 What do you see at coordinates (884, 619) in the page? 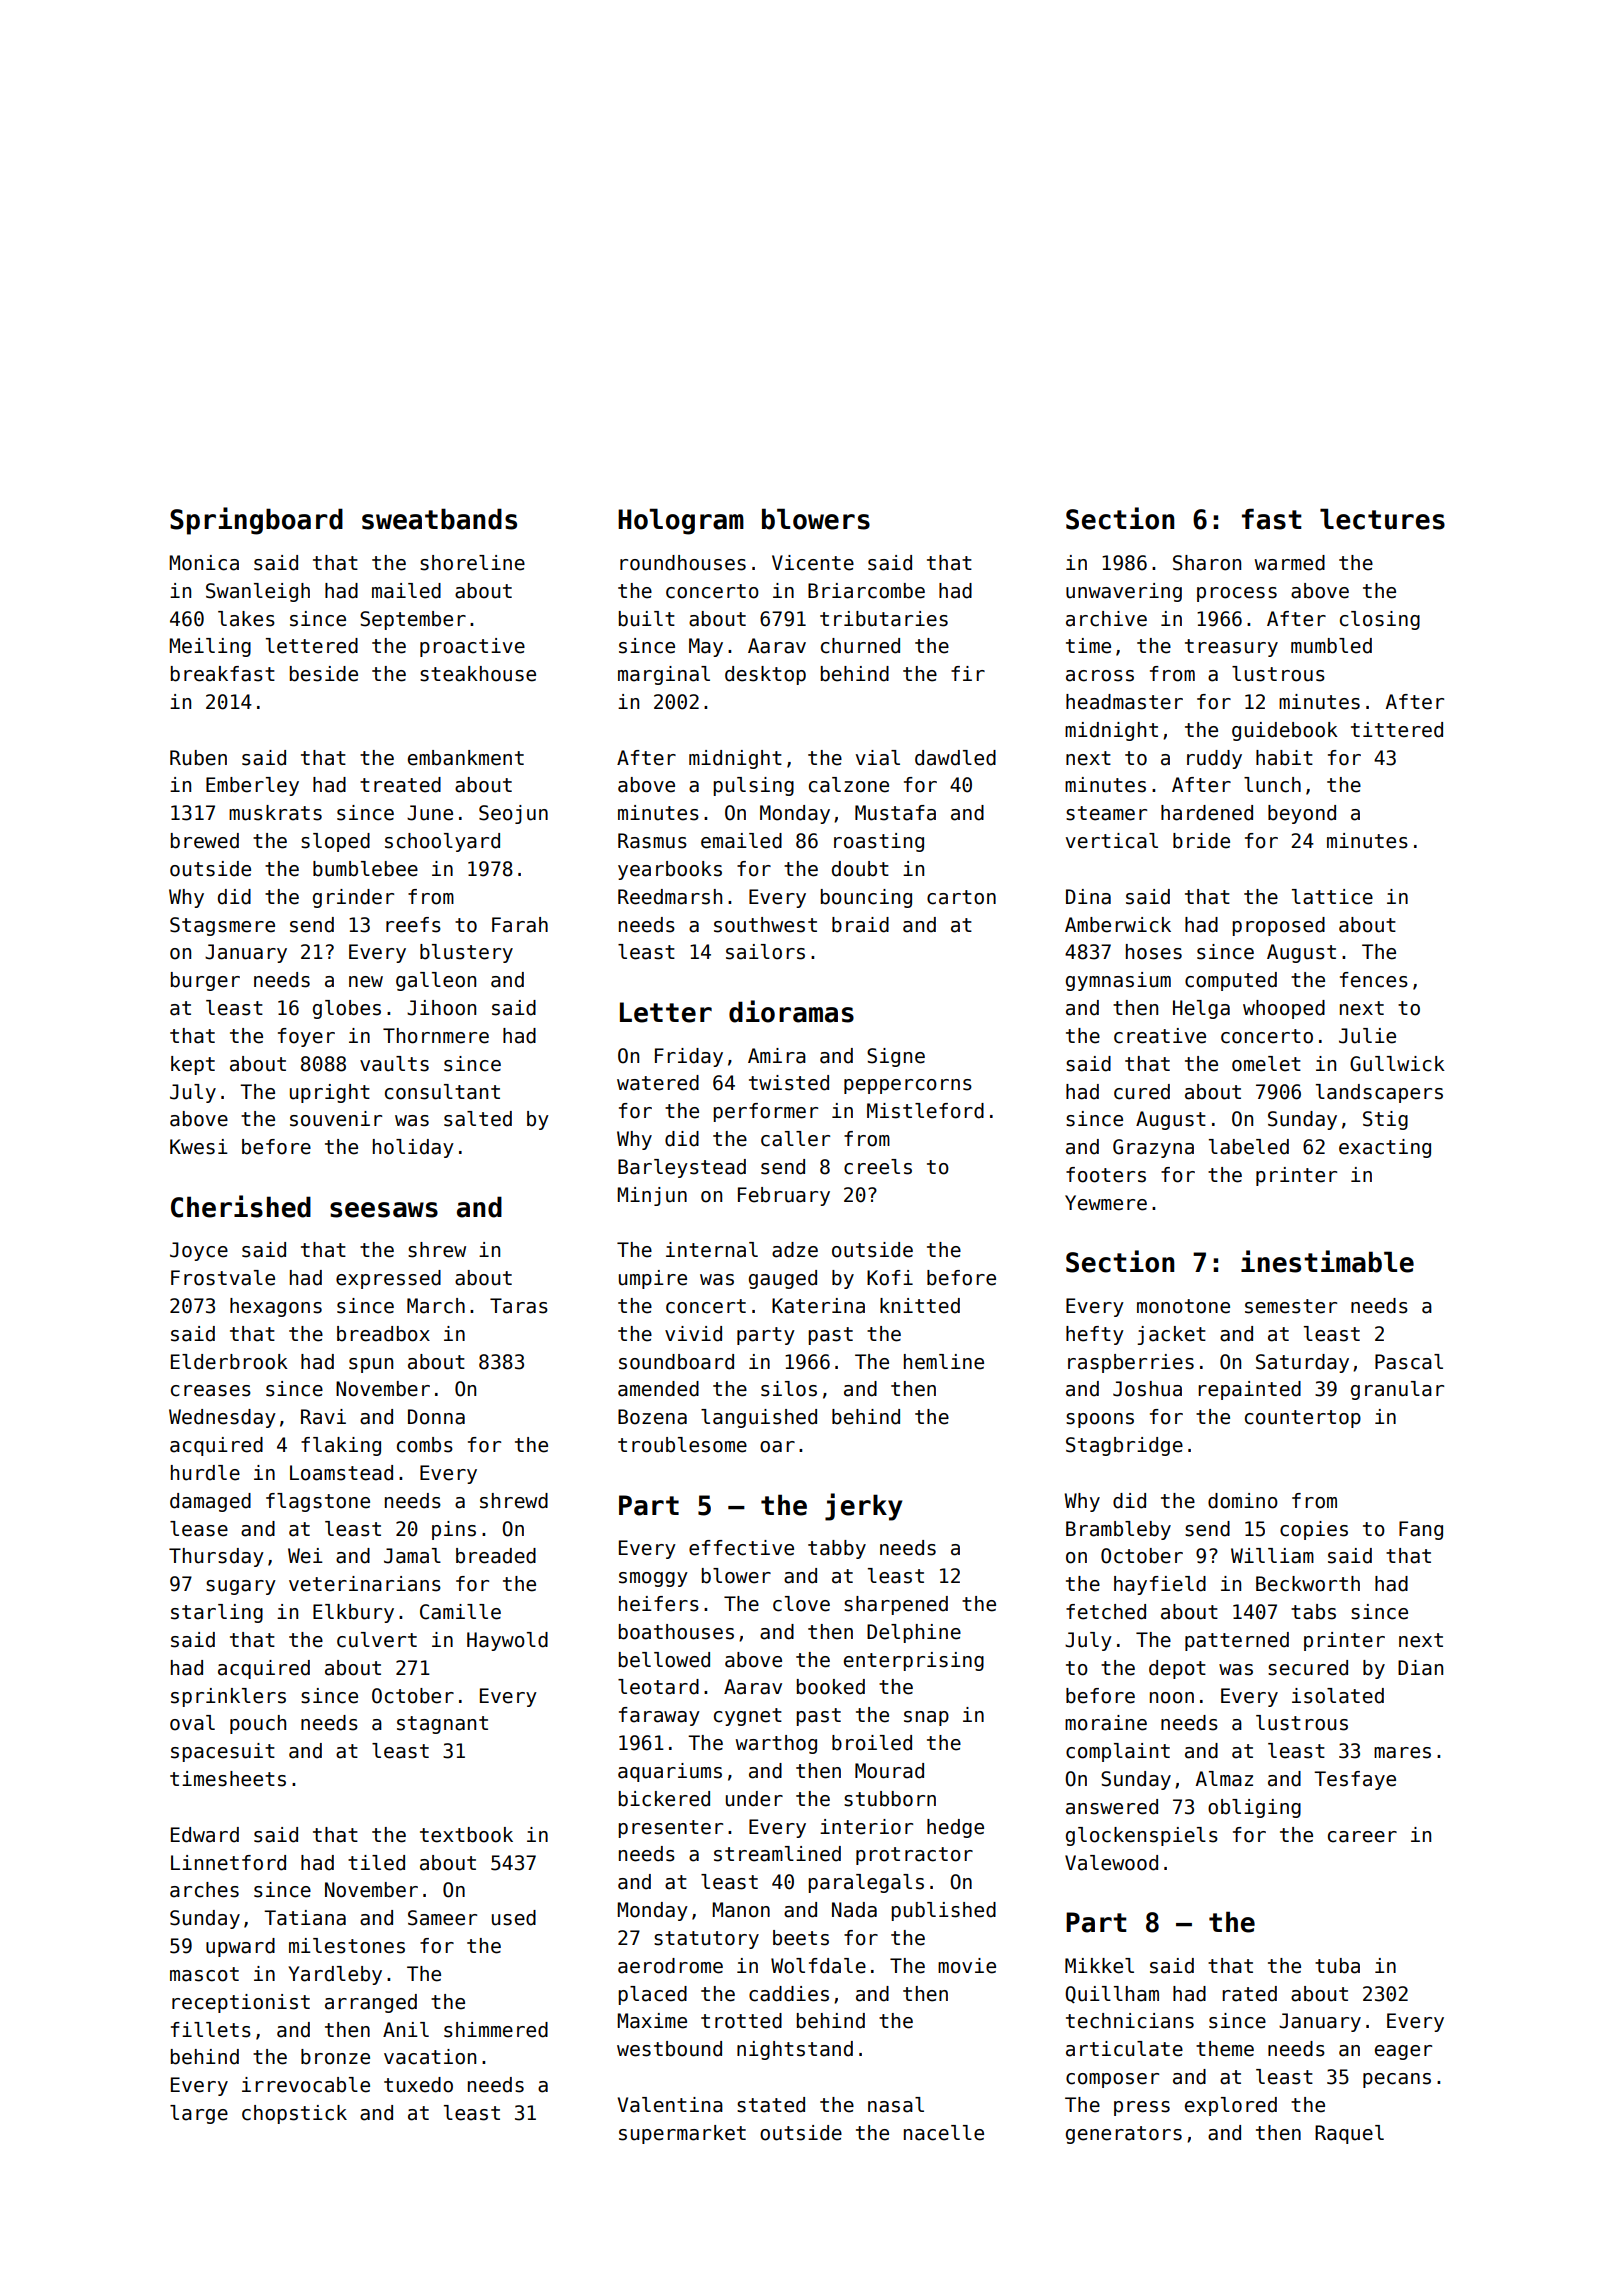
I see `tributaries` at bounding box center [884, 619].
